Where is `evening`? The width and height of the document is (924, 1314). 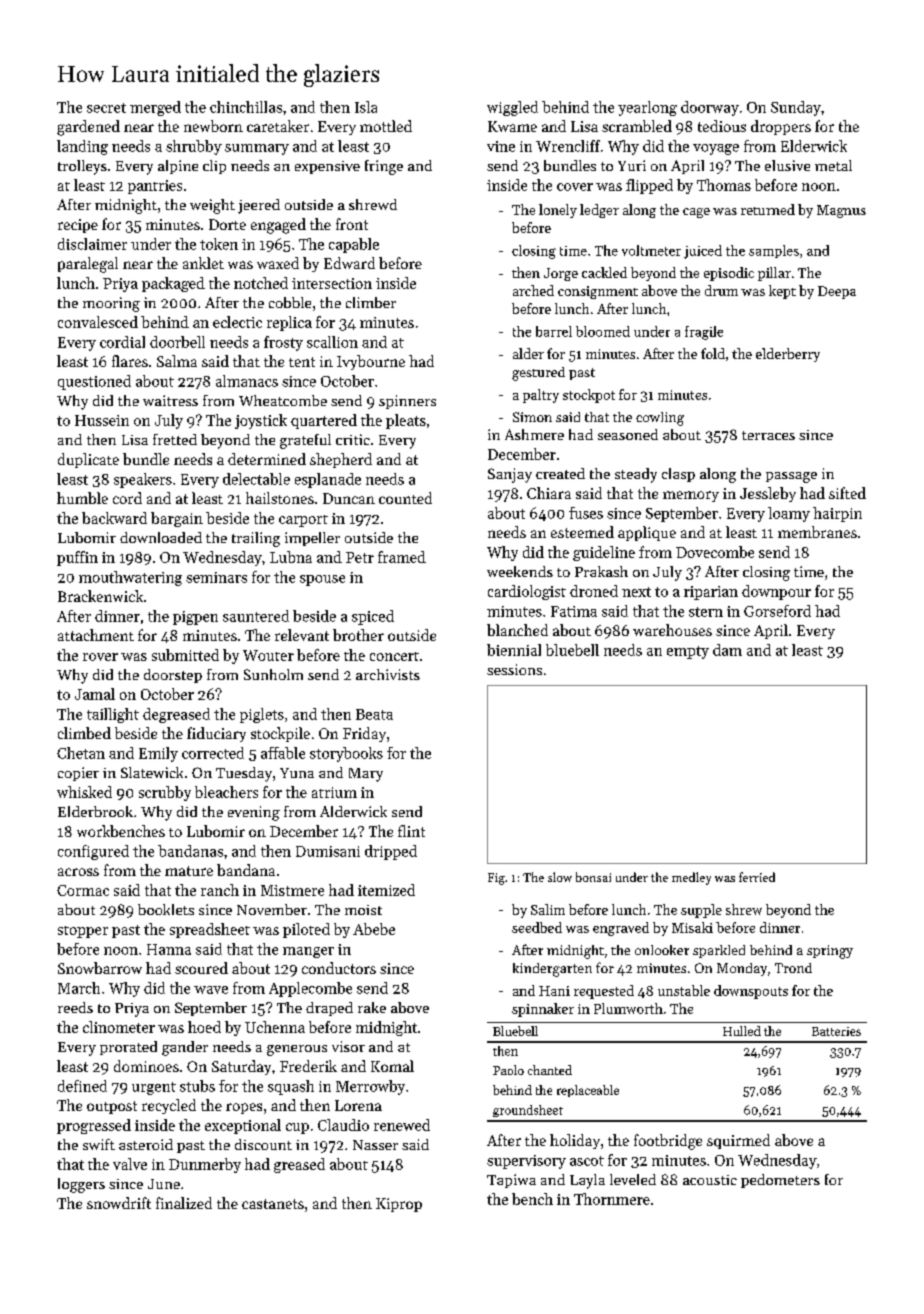
evening is located at coordinates (254, 813).
